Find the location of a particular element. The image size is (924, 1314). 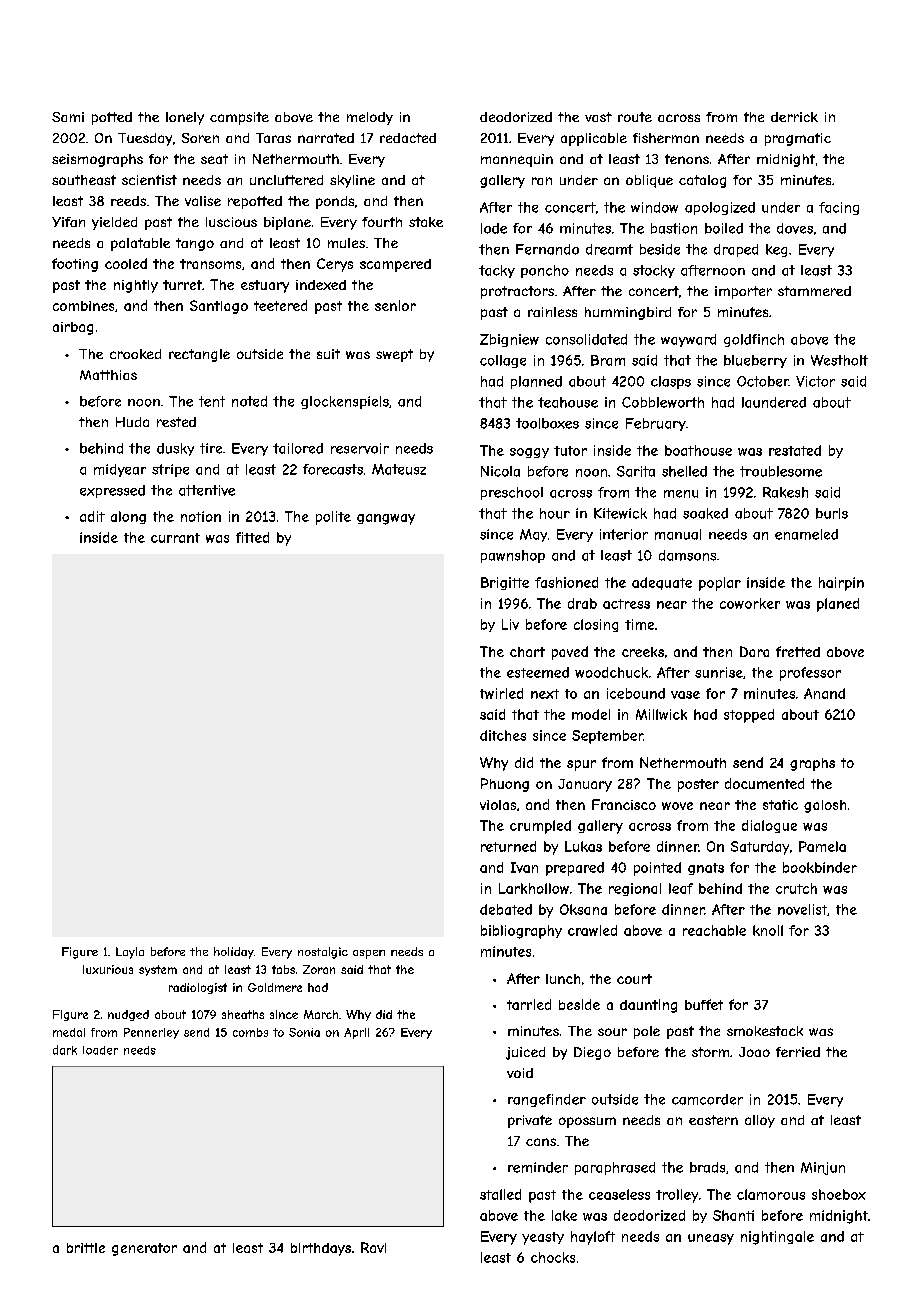

birthdays is located at coordinates (321, 1249).
